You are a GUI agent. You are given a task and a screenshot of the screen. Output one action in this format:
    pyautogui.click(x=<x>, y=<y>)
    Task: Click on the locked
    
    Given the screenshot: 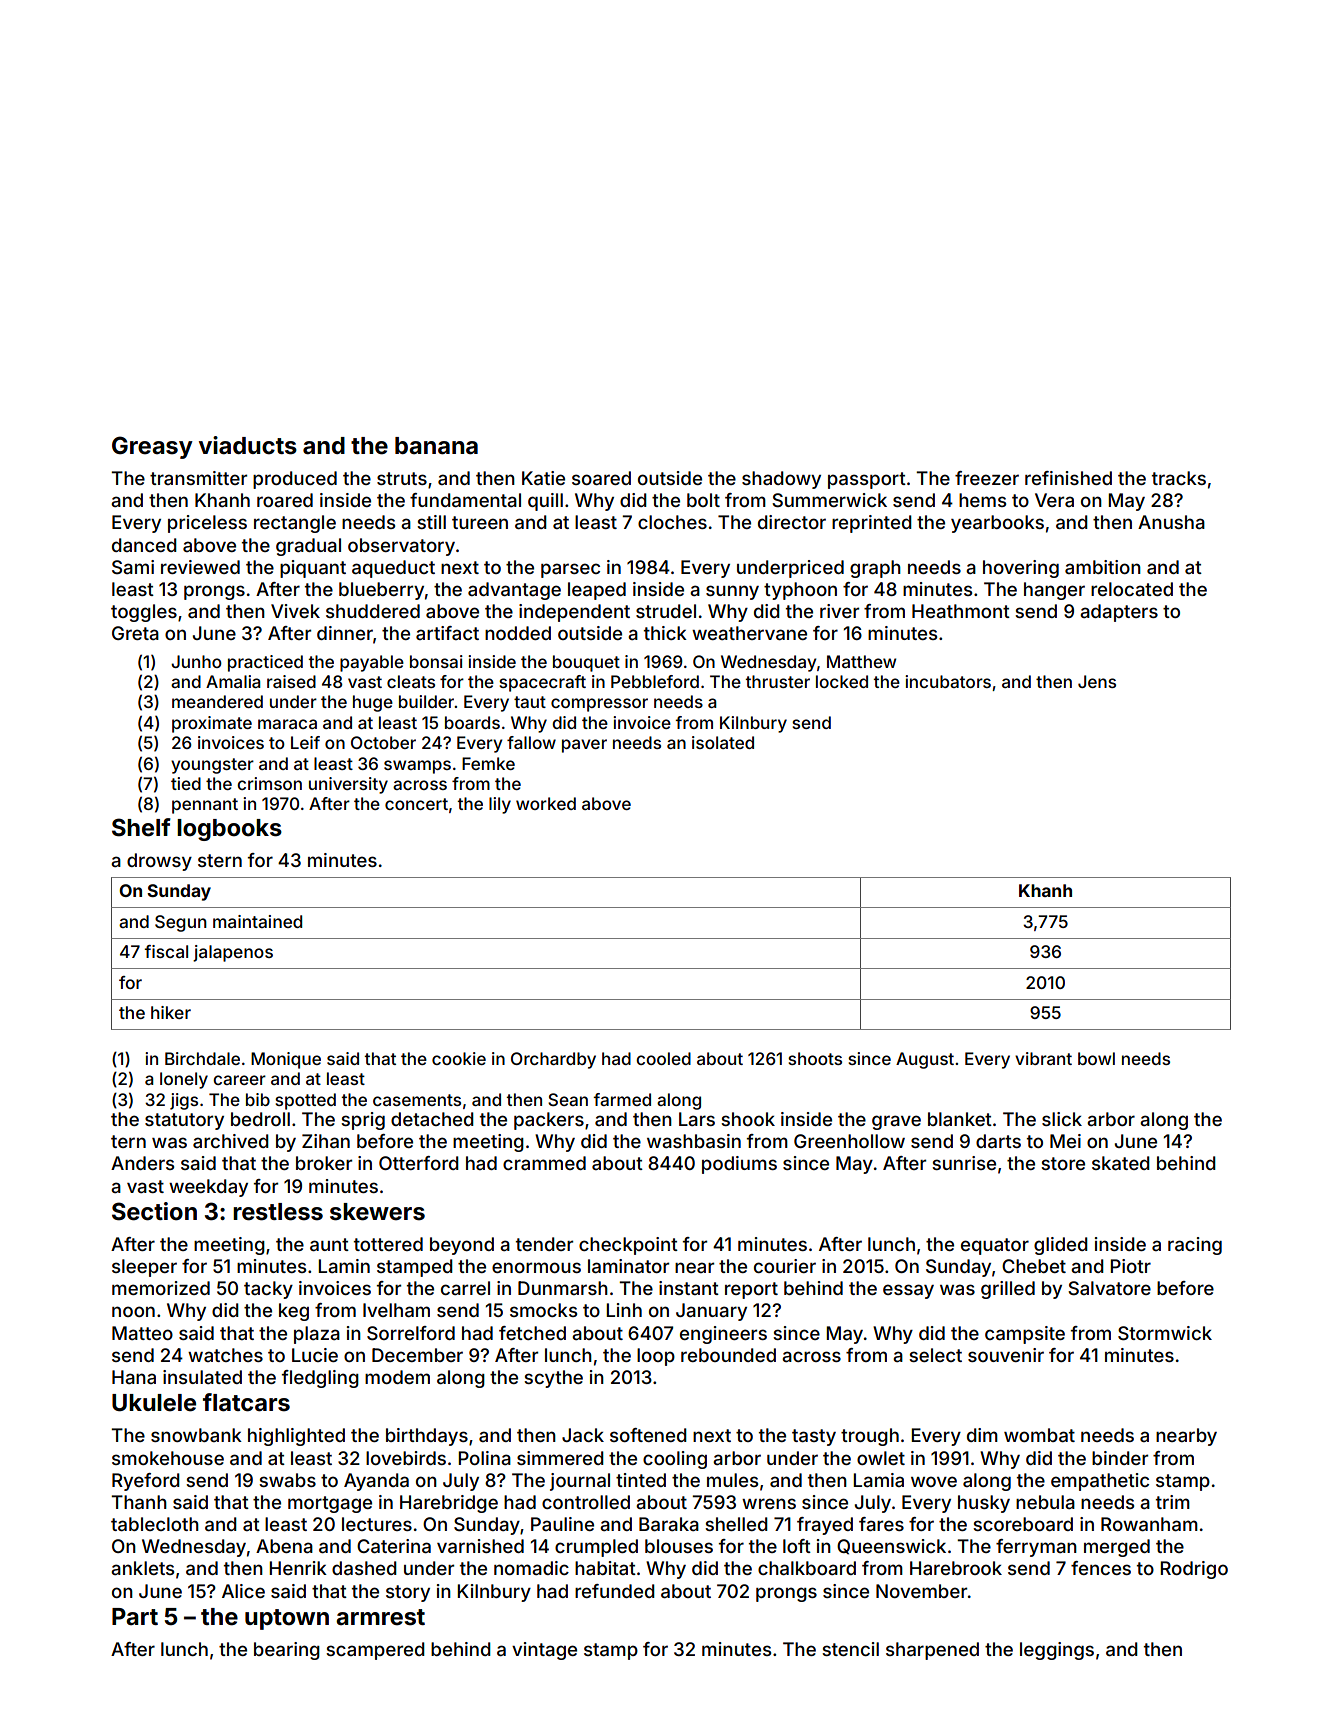 What is the action you would take?
    pyautogui.click(x=842, y=681)
